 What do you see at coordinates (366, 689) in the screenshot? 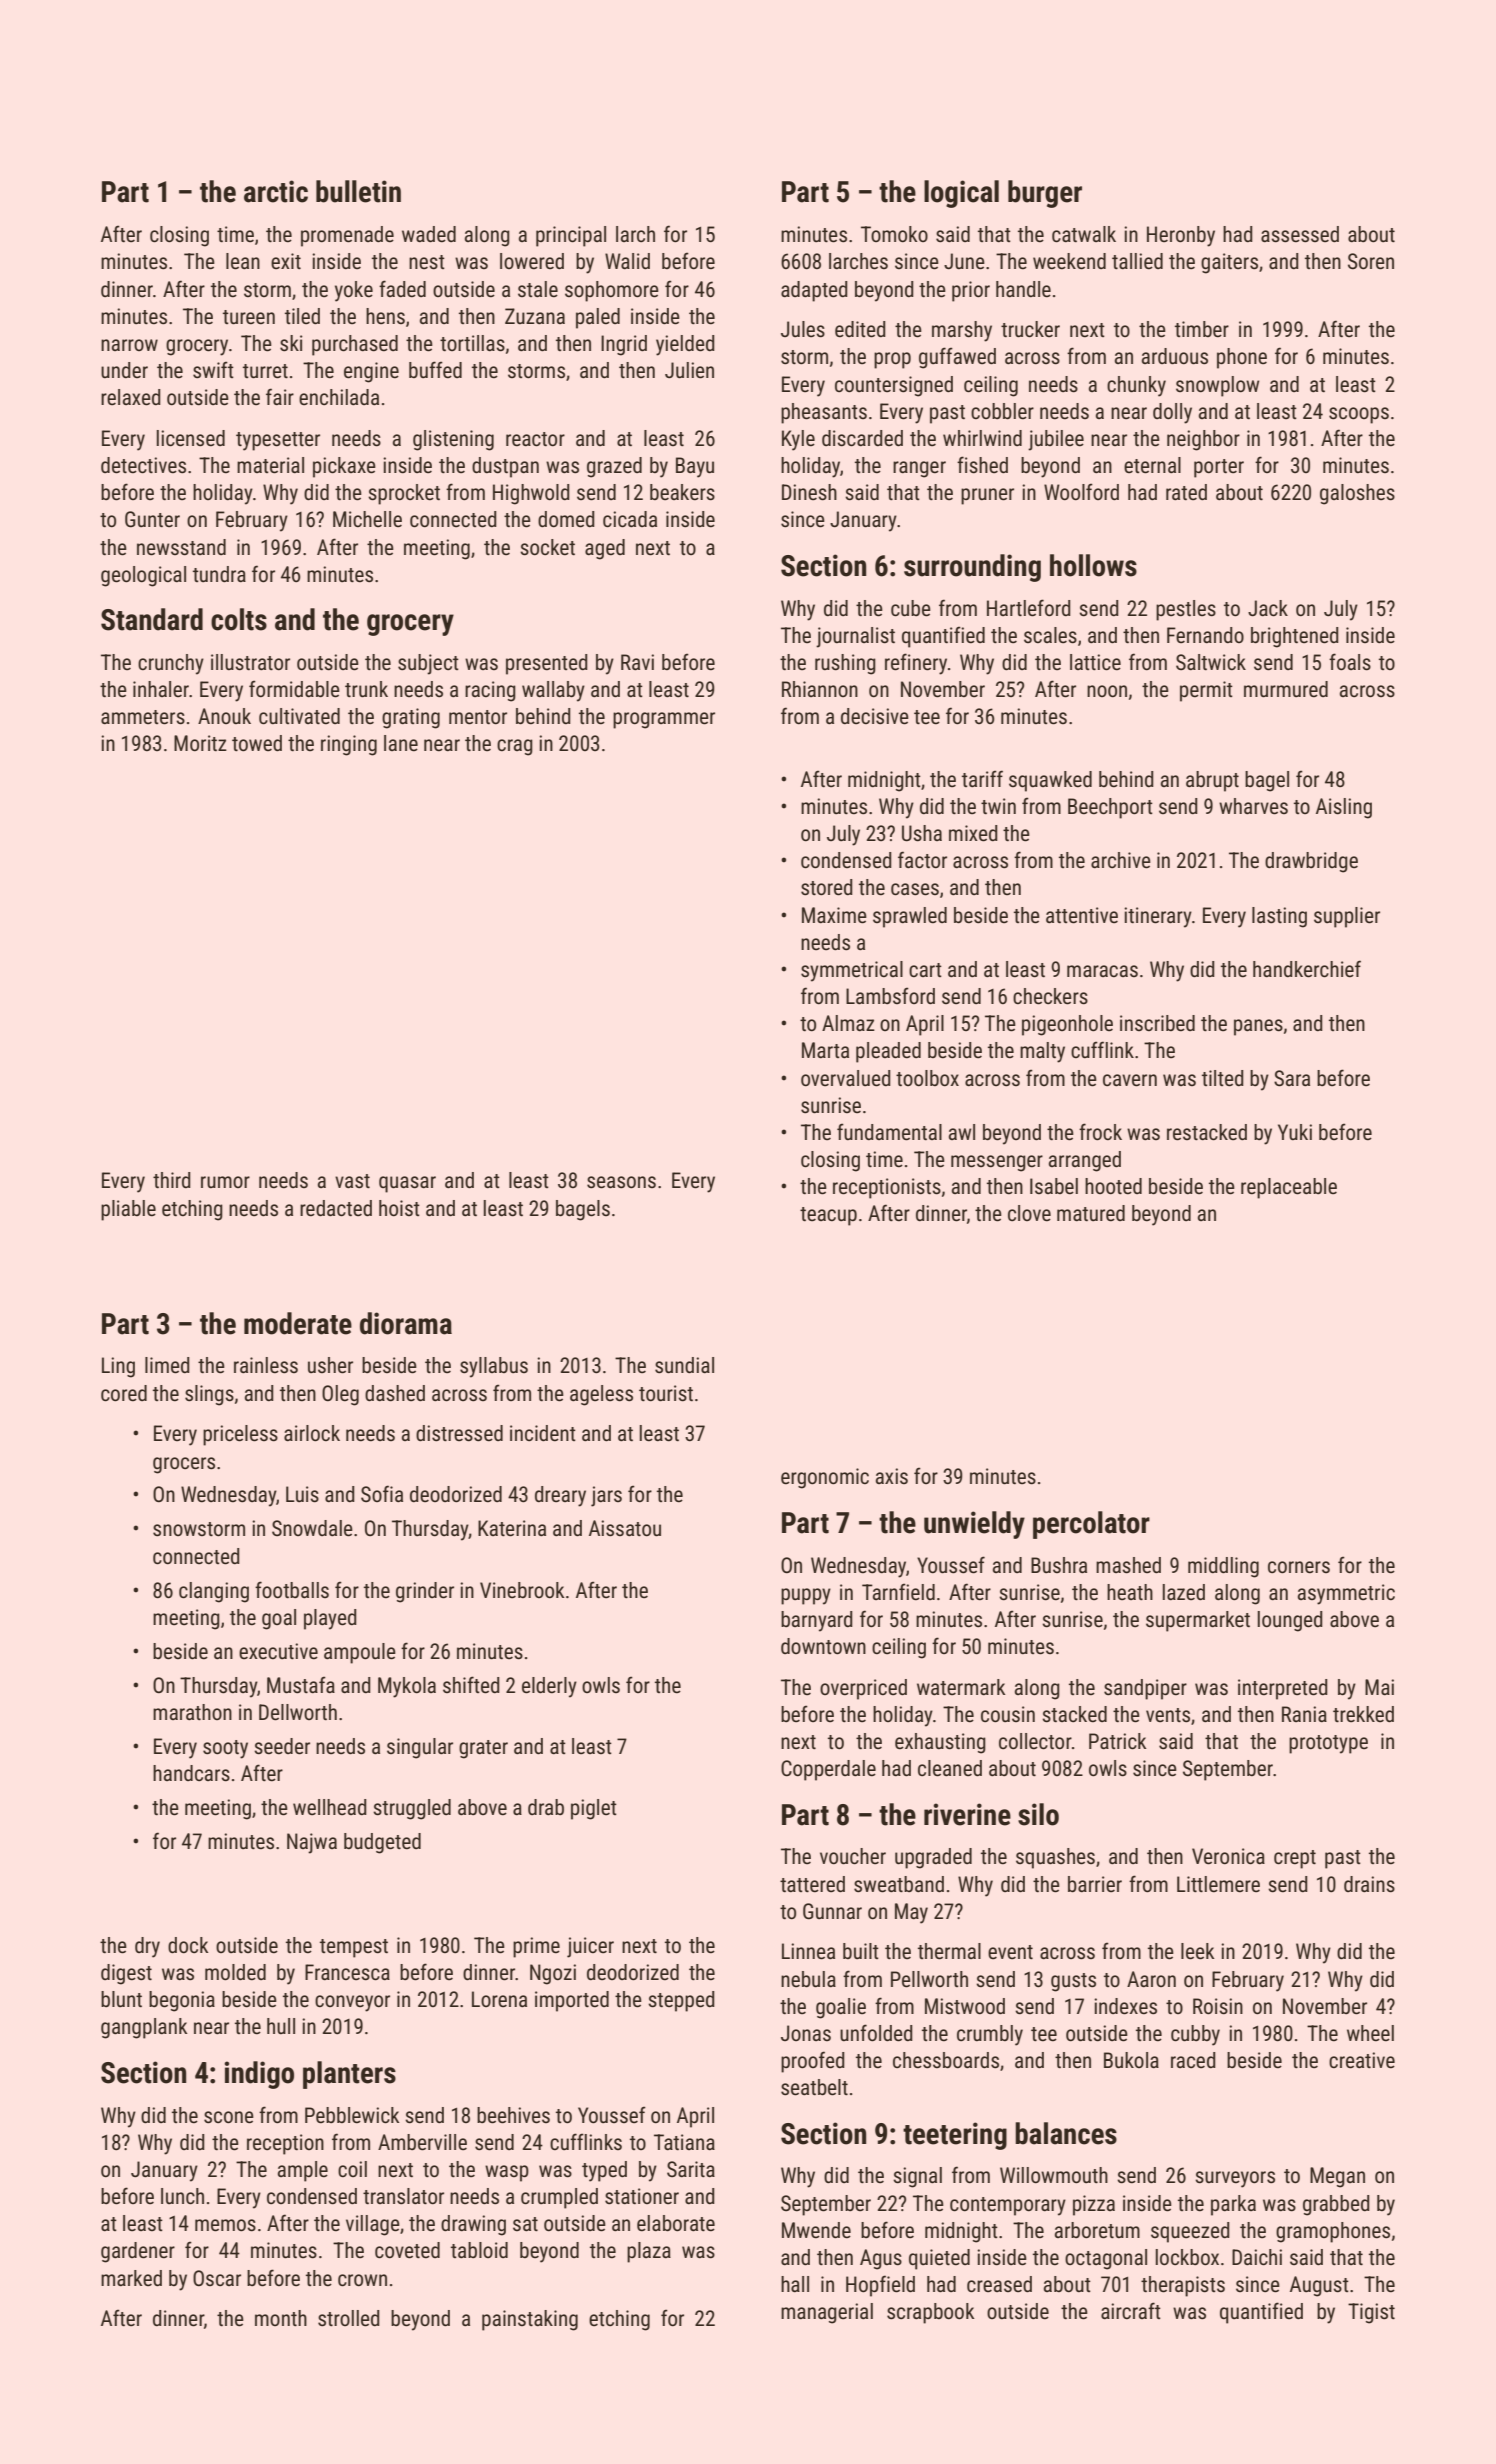
I see `trunk` at bounding box center [366, 689].
